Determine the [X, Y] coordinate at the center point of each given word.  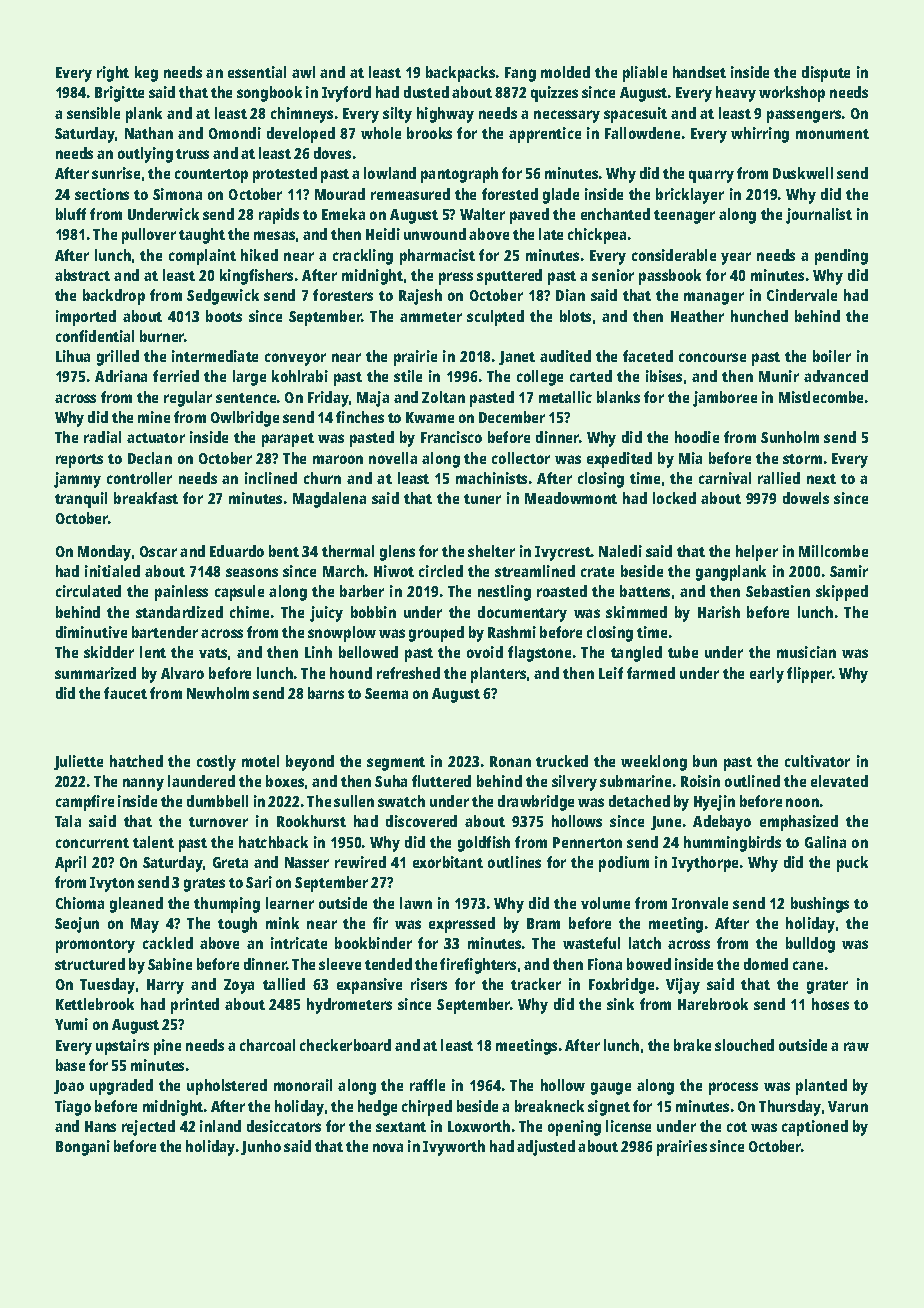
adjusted [546, 1148]
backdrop [114, 297]
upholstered [227, 1087]
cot [737, 1127]
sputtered [509, 277]
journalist [819, 216]
